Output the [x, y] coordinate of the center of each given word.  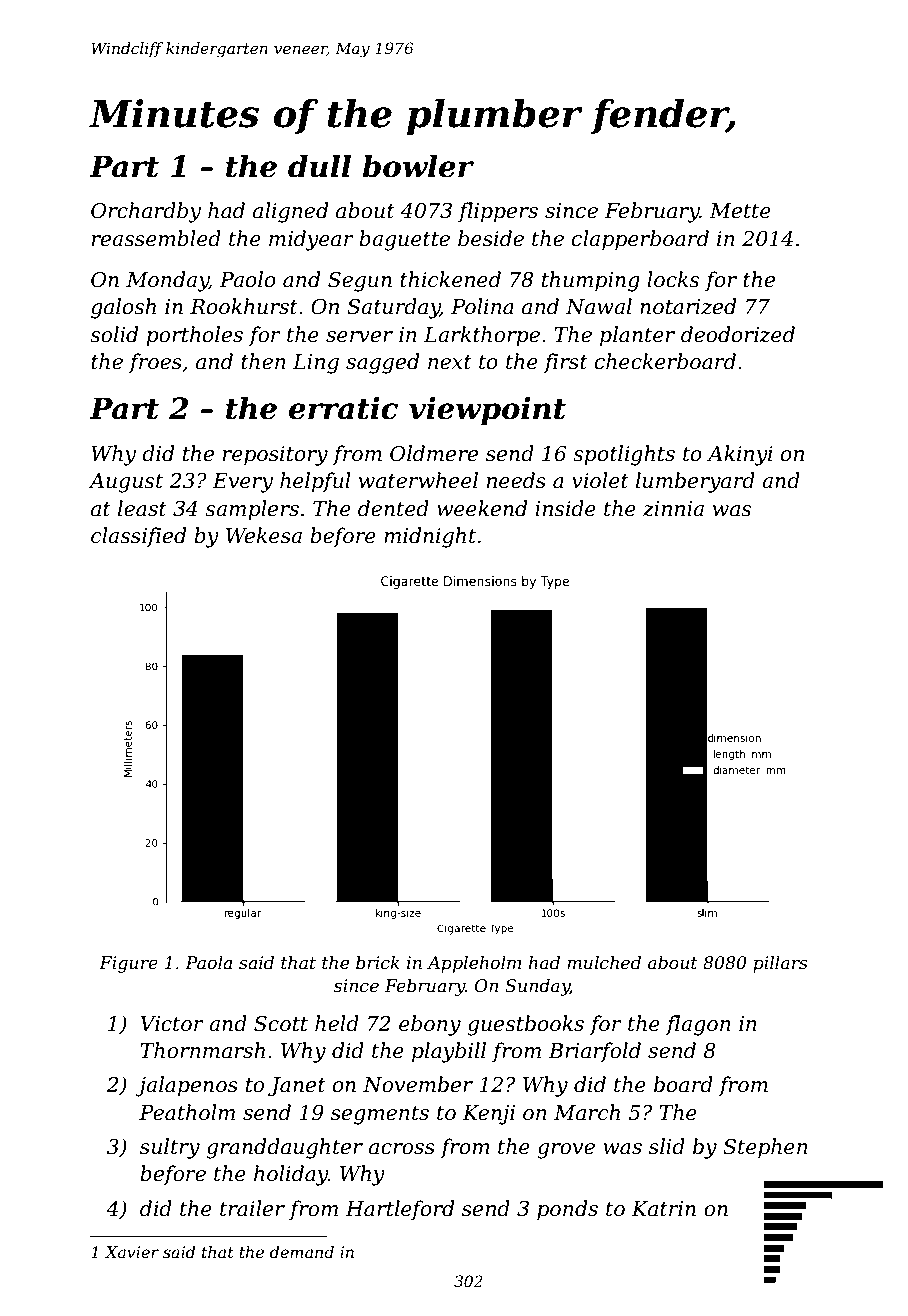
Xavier [132, 1252]
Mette [740, 211]
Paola [208, 962]
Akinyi [740, 455]
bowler [418, 166]
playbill [449, 1052]
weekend [482, 508]
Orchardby [146, 212]
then [263, 361]
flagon [698, 1025]
